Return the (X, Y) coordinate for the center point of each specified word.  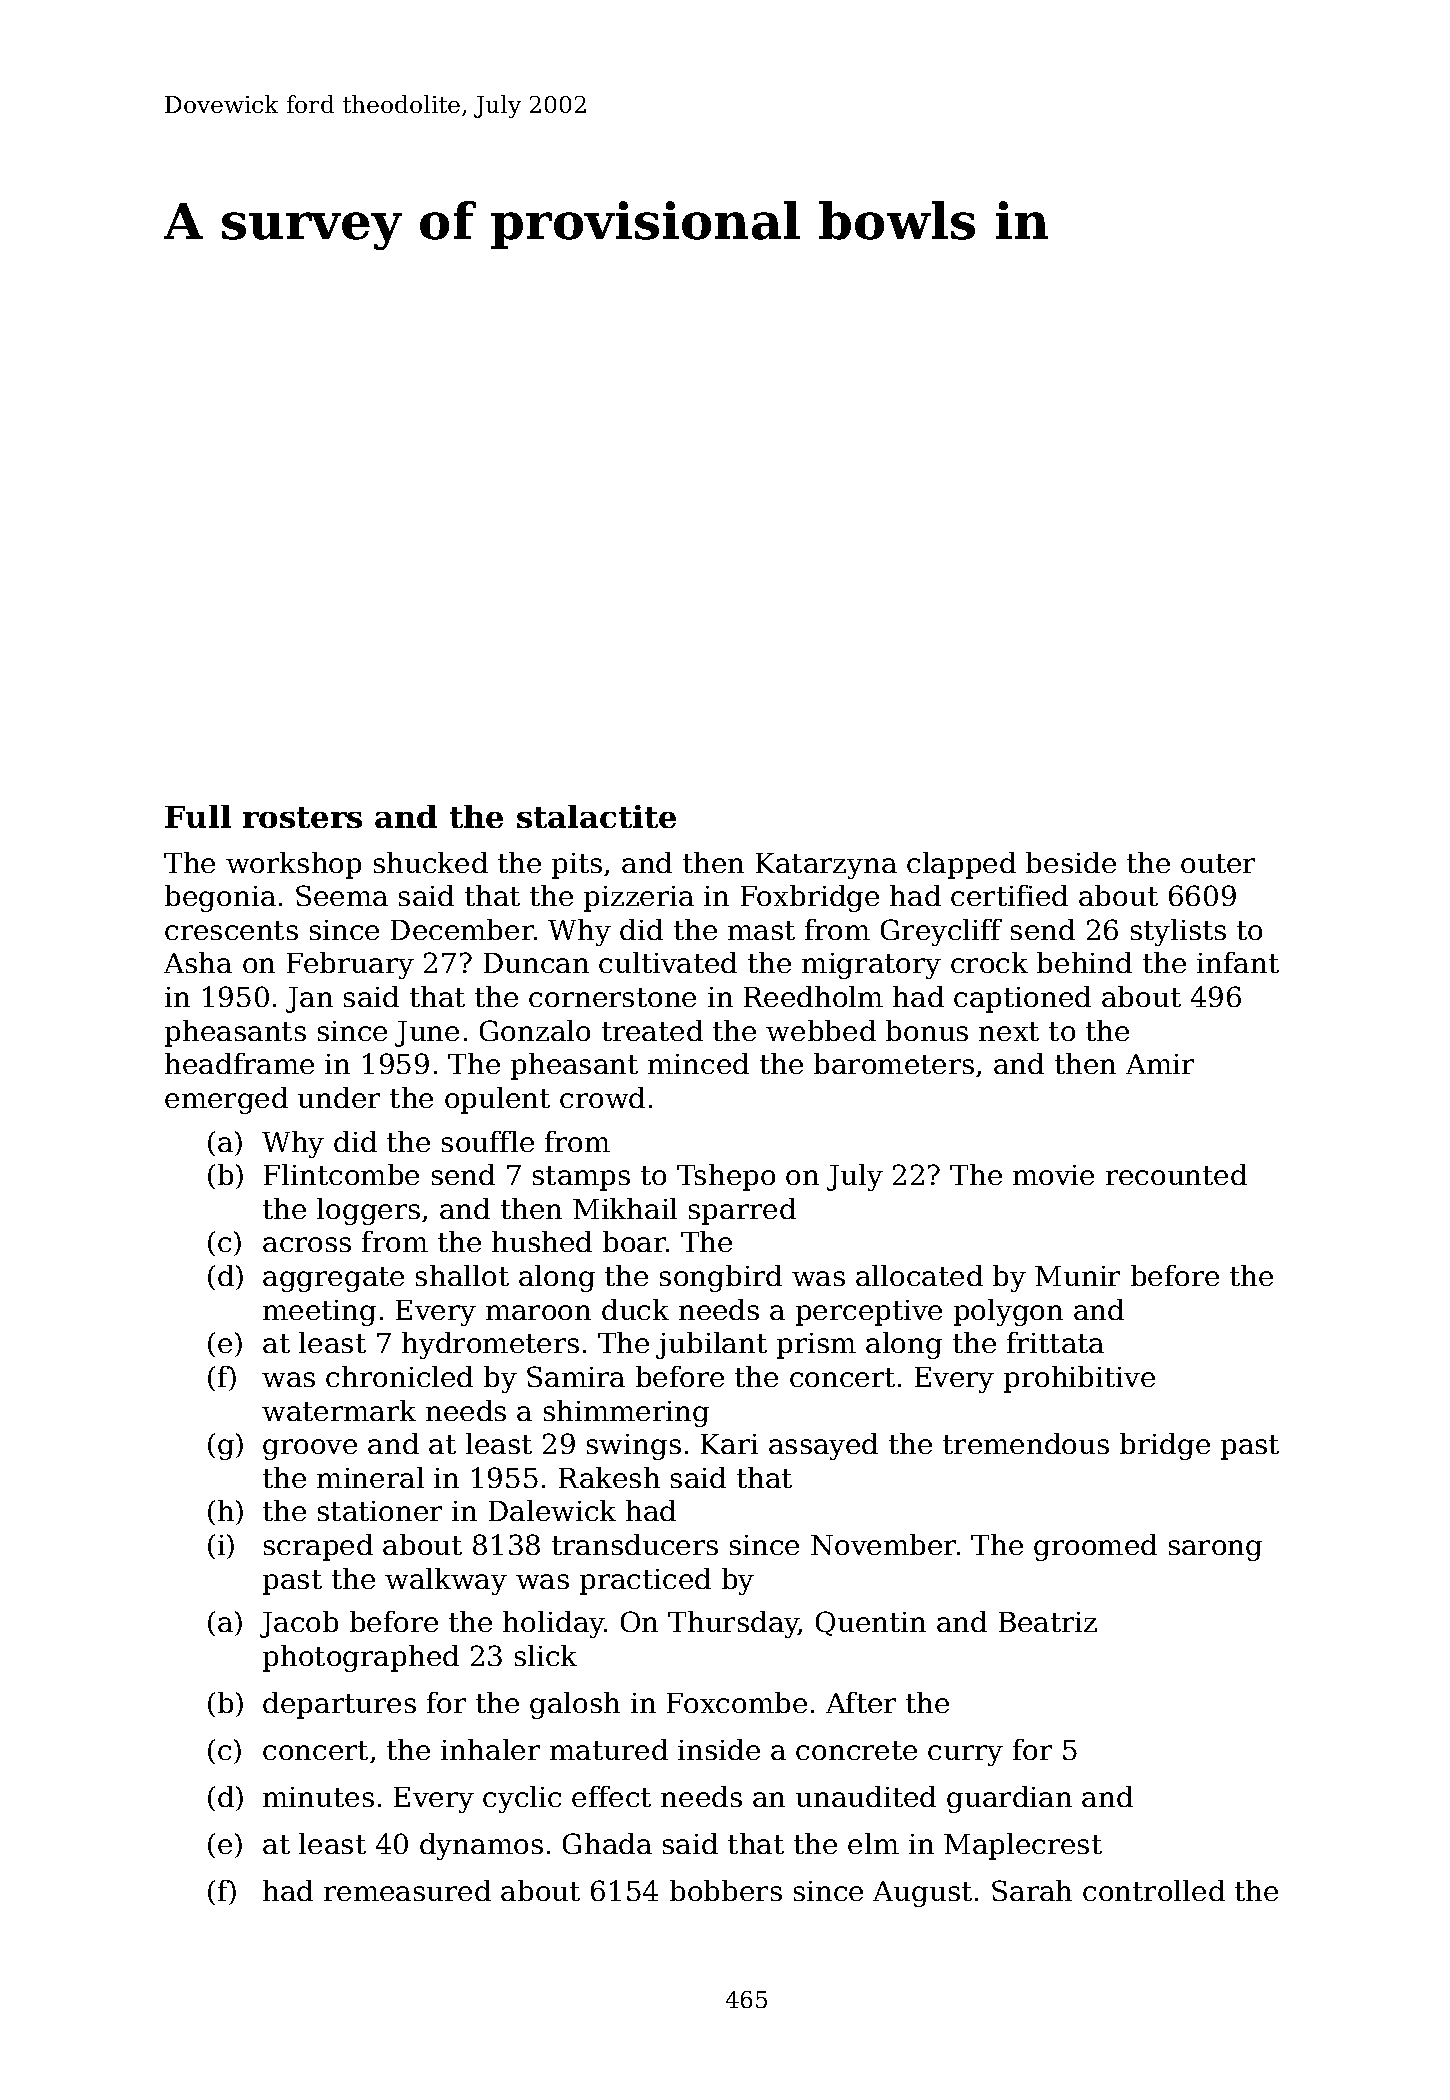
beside (1071, 862)
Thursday (733, 1624)
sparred (742, 1211)
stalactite (596, 816)
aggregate (333, 1279)
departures (339, 1705)
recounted (1176, 1174)
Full (198, 816)
